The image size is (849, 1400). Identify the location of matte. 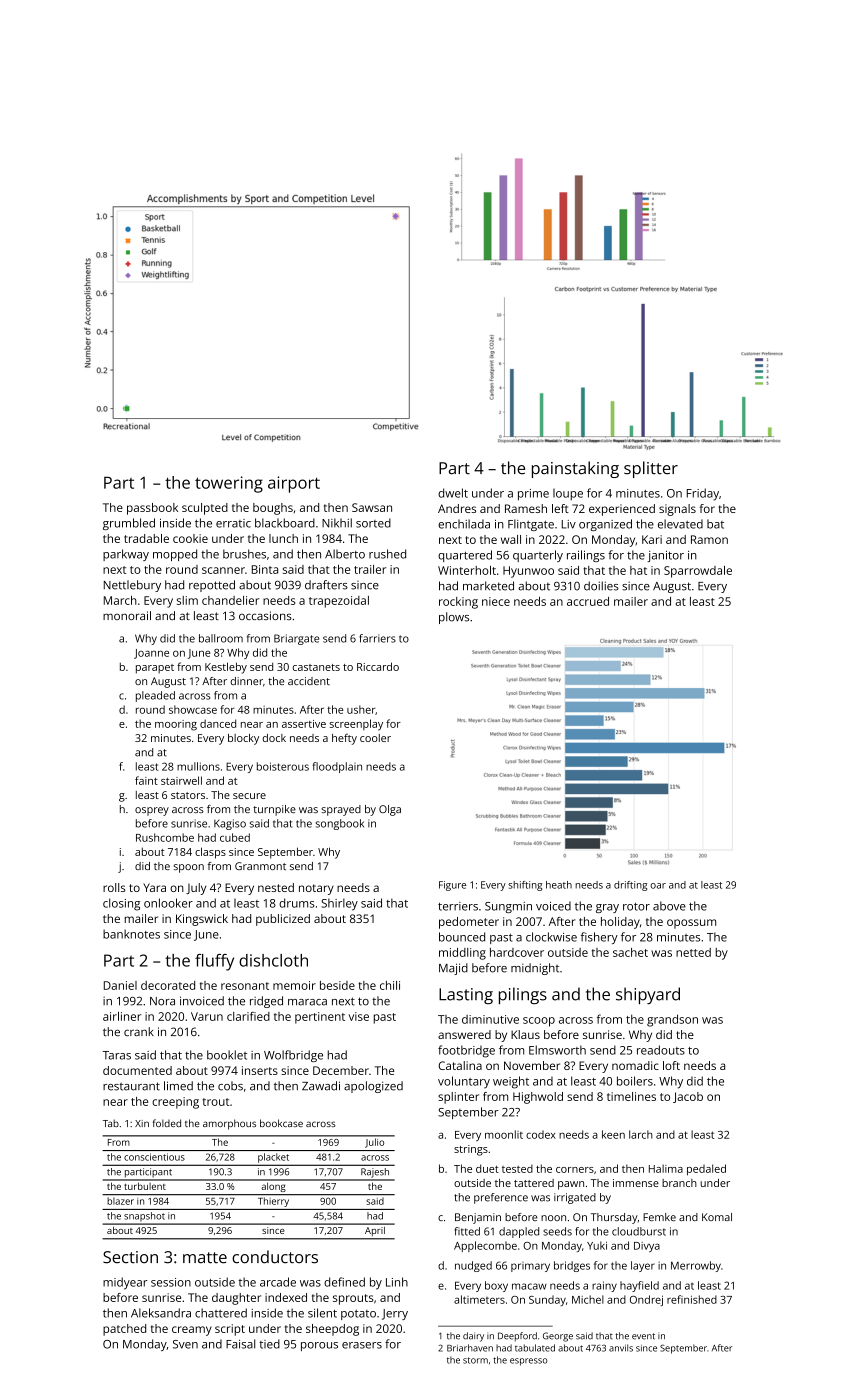
(205, 1258).
